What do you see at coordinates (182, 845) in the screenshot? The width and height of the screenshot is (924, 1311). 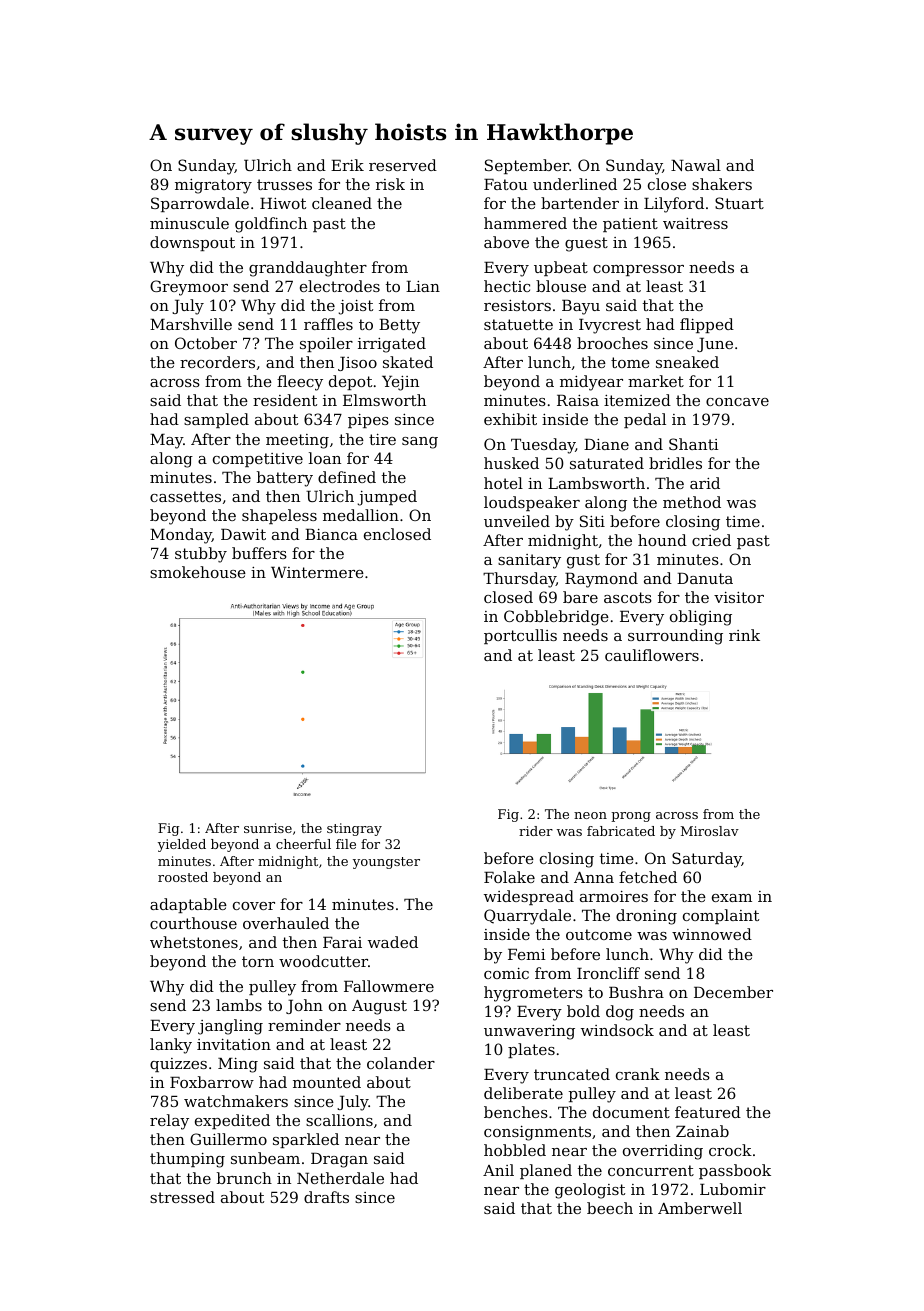 I see `yielded` at bounding box center [182, 845].
